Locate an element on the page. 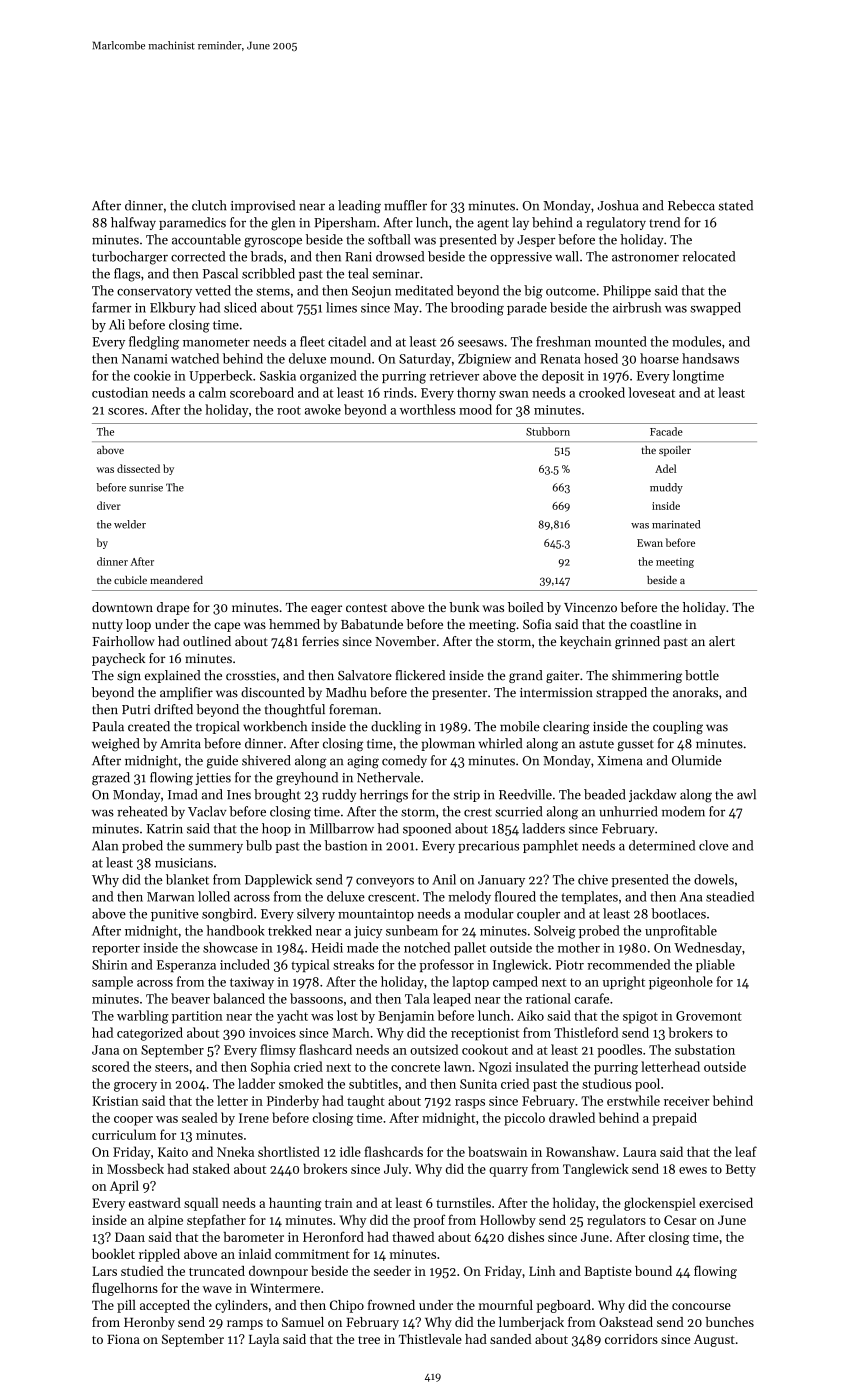 Image resolution: width=849 pixels, height=1400 pixels. corridors is located at coordinates (631, 1339).
